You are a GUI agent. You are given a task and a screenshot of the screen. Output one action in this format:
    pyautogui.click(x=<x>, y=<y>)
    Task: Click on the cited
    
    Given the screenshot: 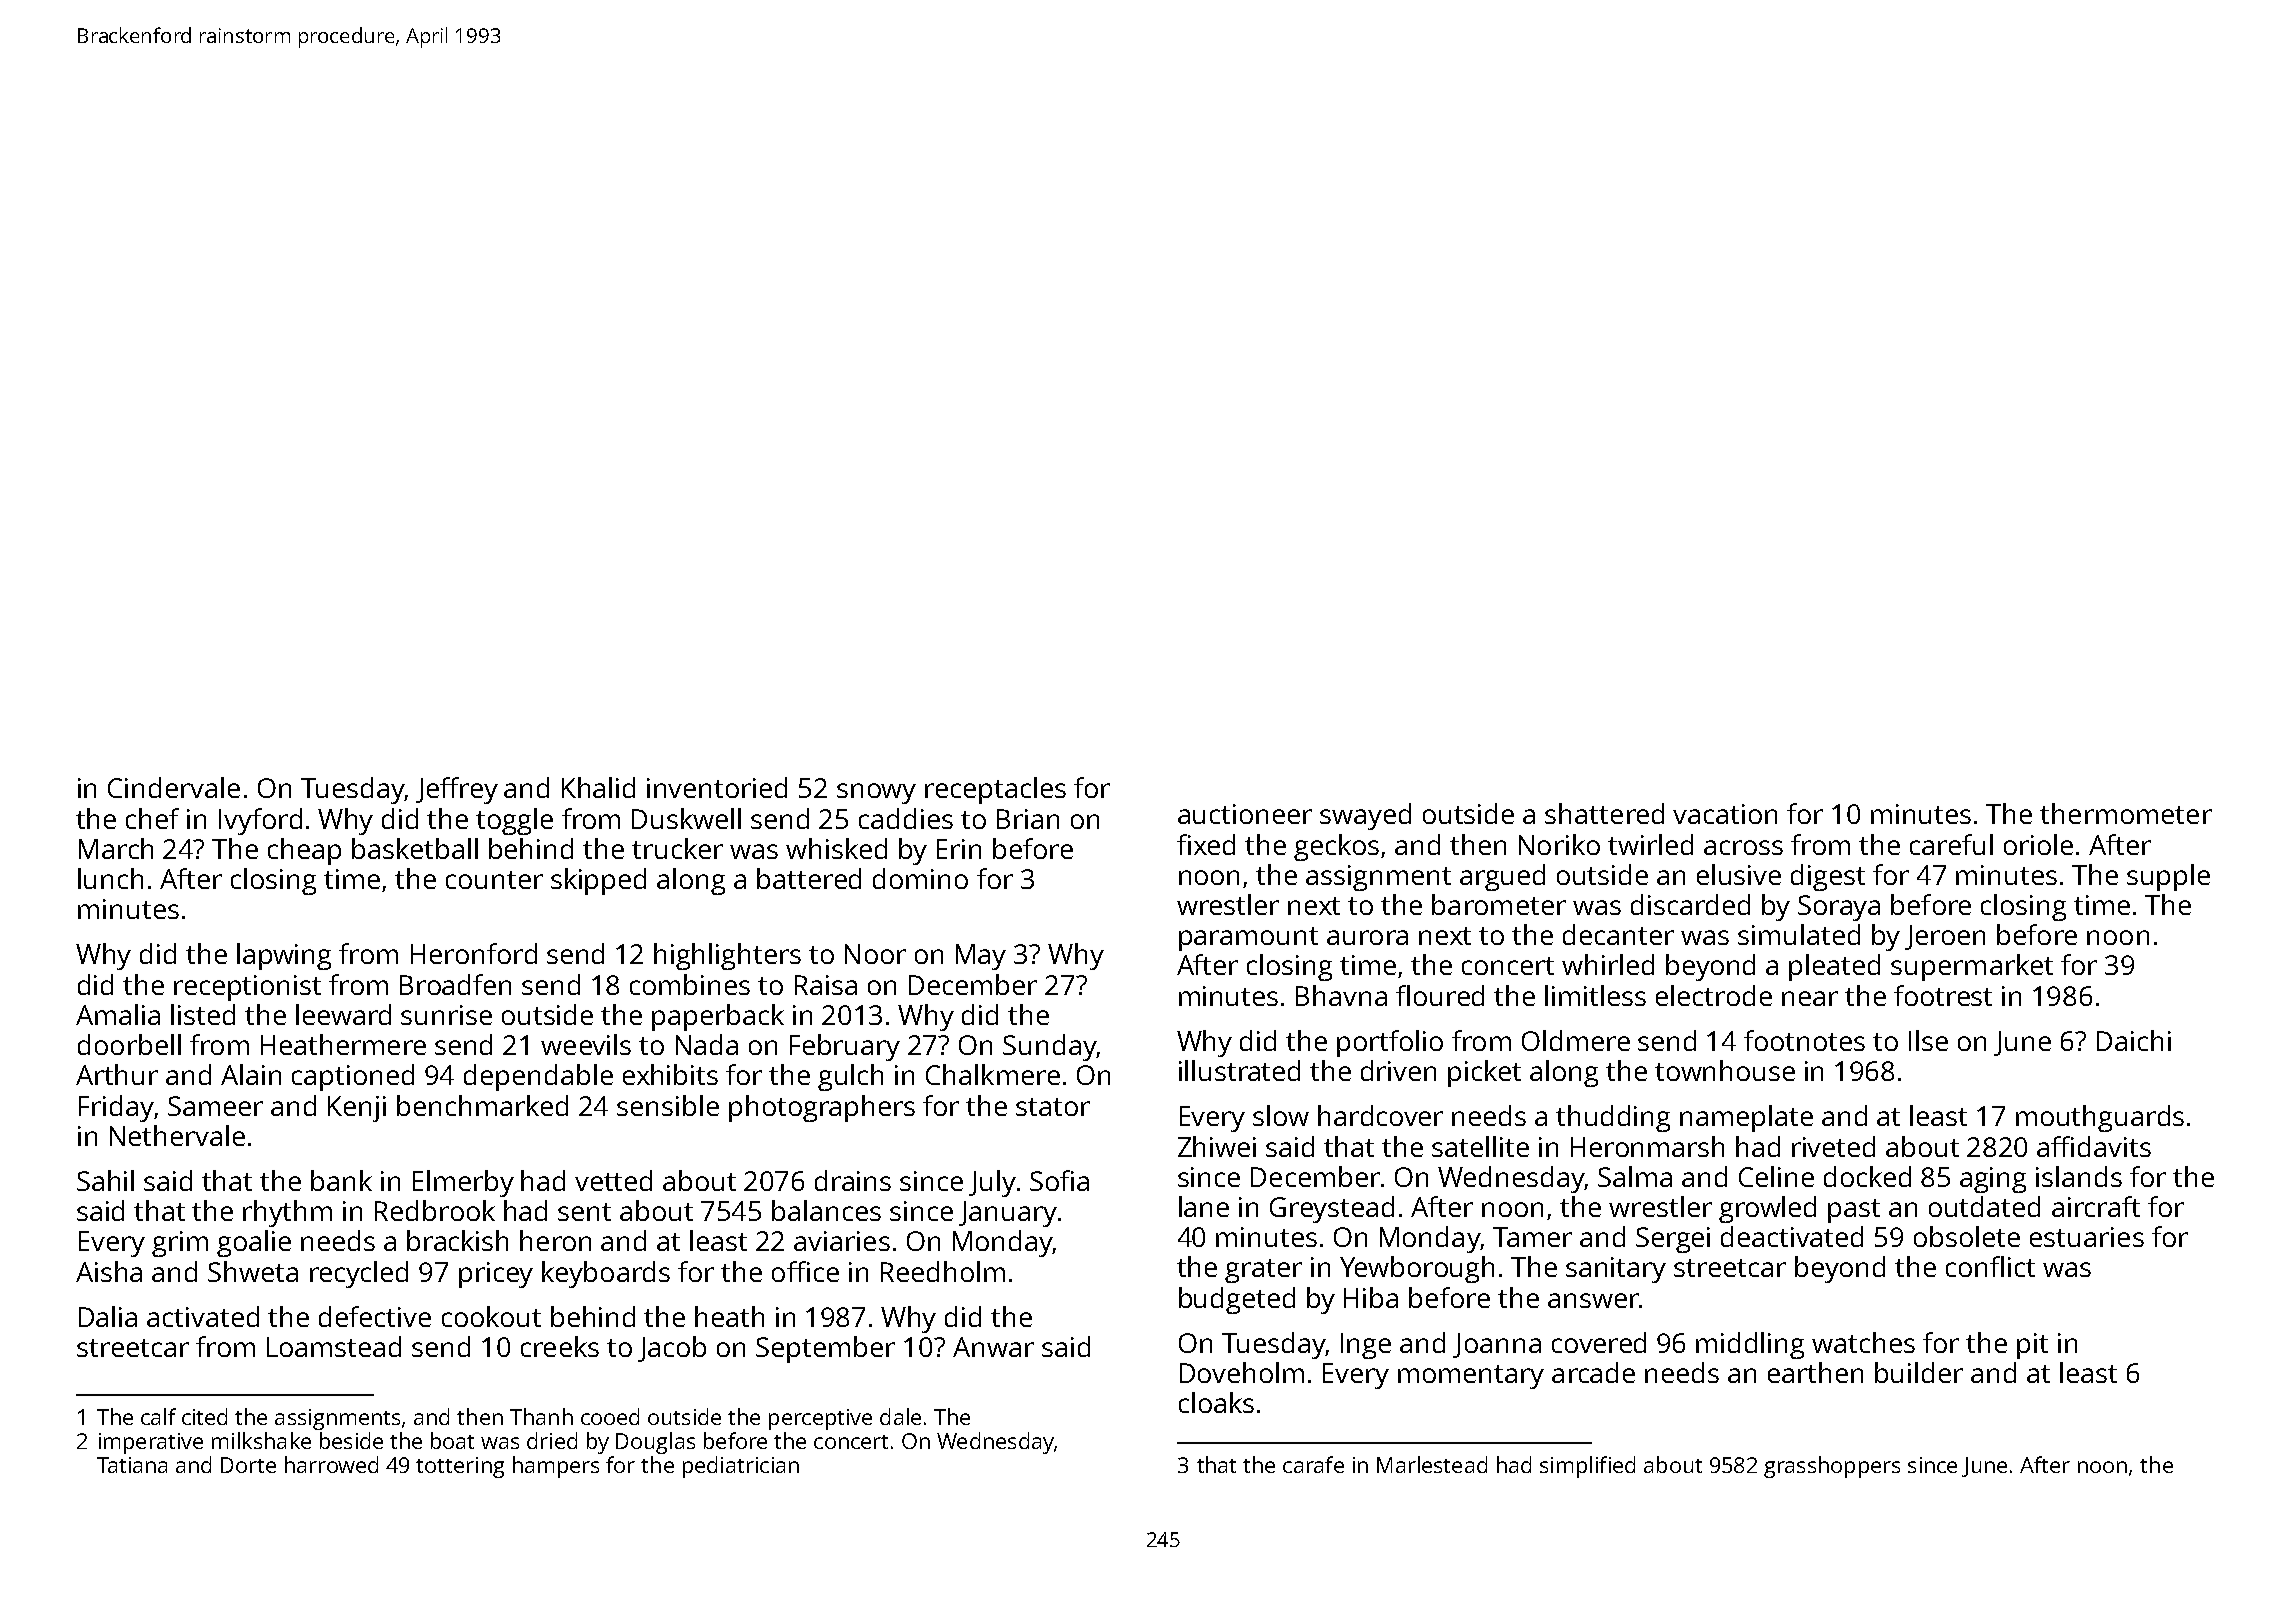 What is the action you would take?
    pyautogui.click(x=204, y=1416)
